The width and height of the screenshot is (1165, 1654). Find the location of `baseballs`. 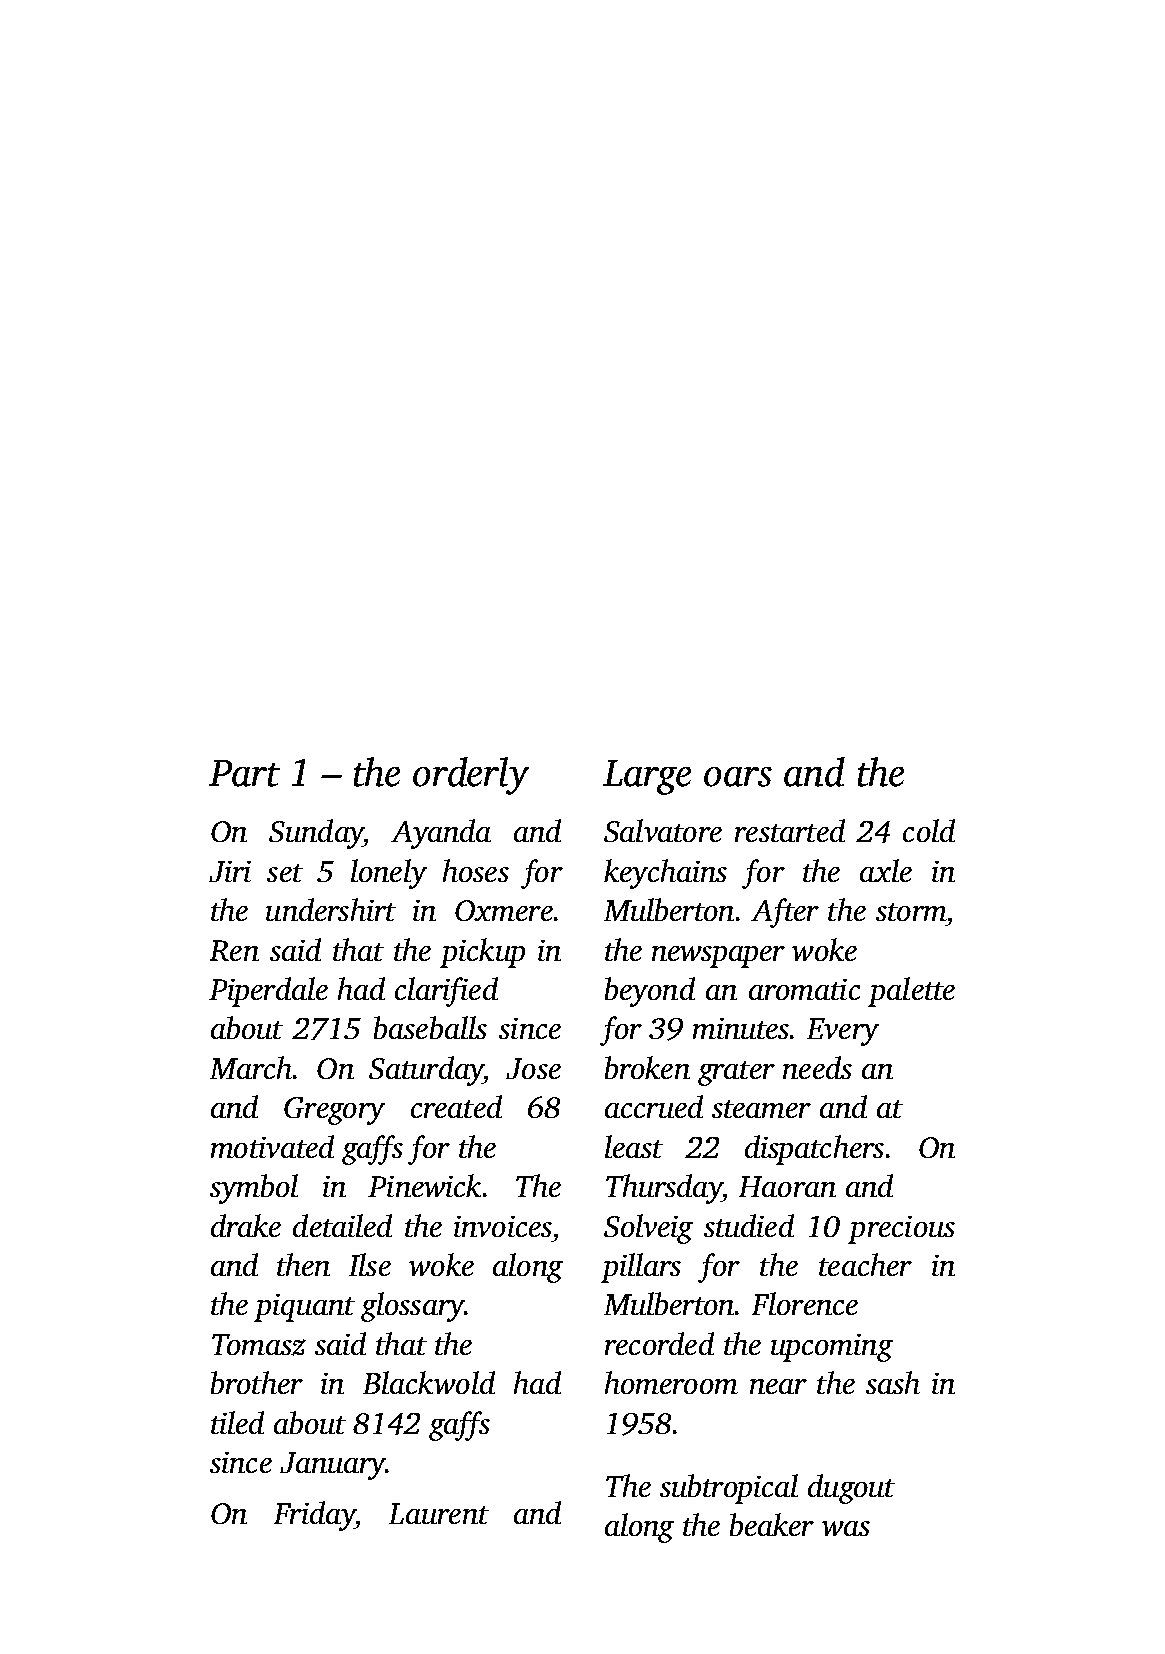

baseballs is located at coordinates (430, 1027).
